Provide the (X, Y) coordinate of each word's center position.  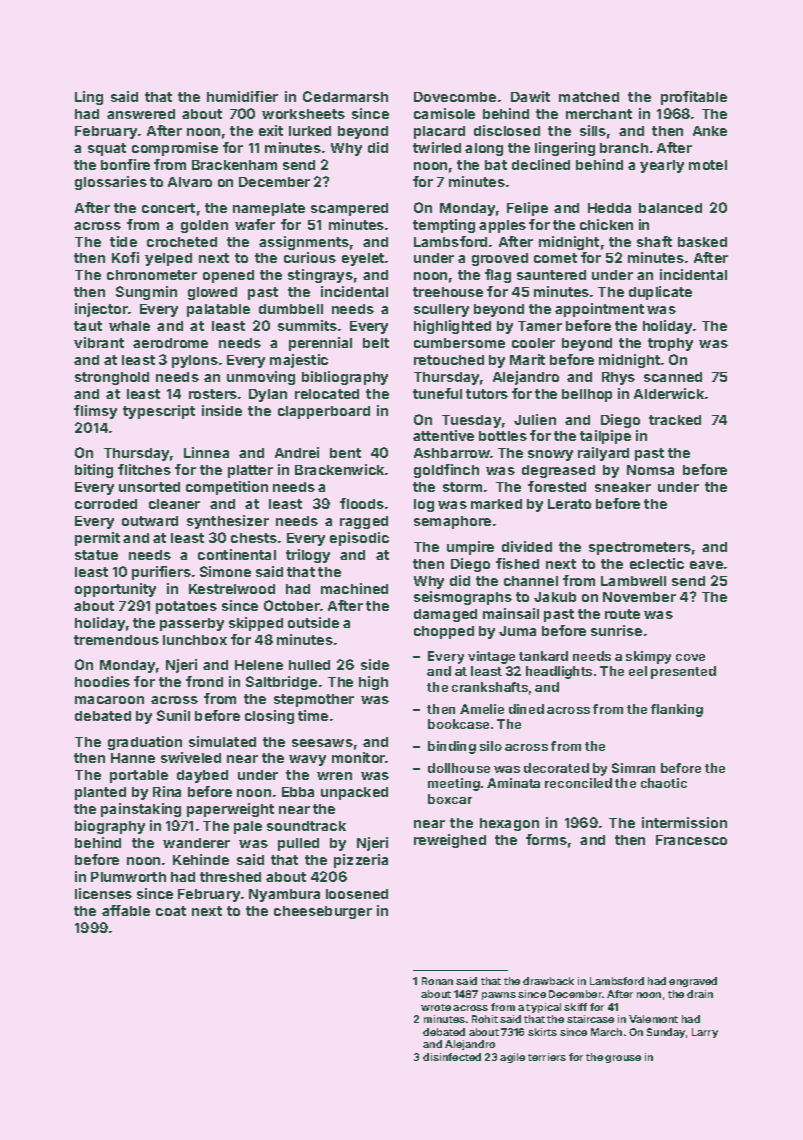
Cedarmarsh (345, 96)
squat (107, 149)
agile (512, 1058)
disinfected (452, 1057)
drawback (548, 981)
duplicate (660, 293)
